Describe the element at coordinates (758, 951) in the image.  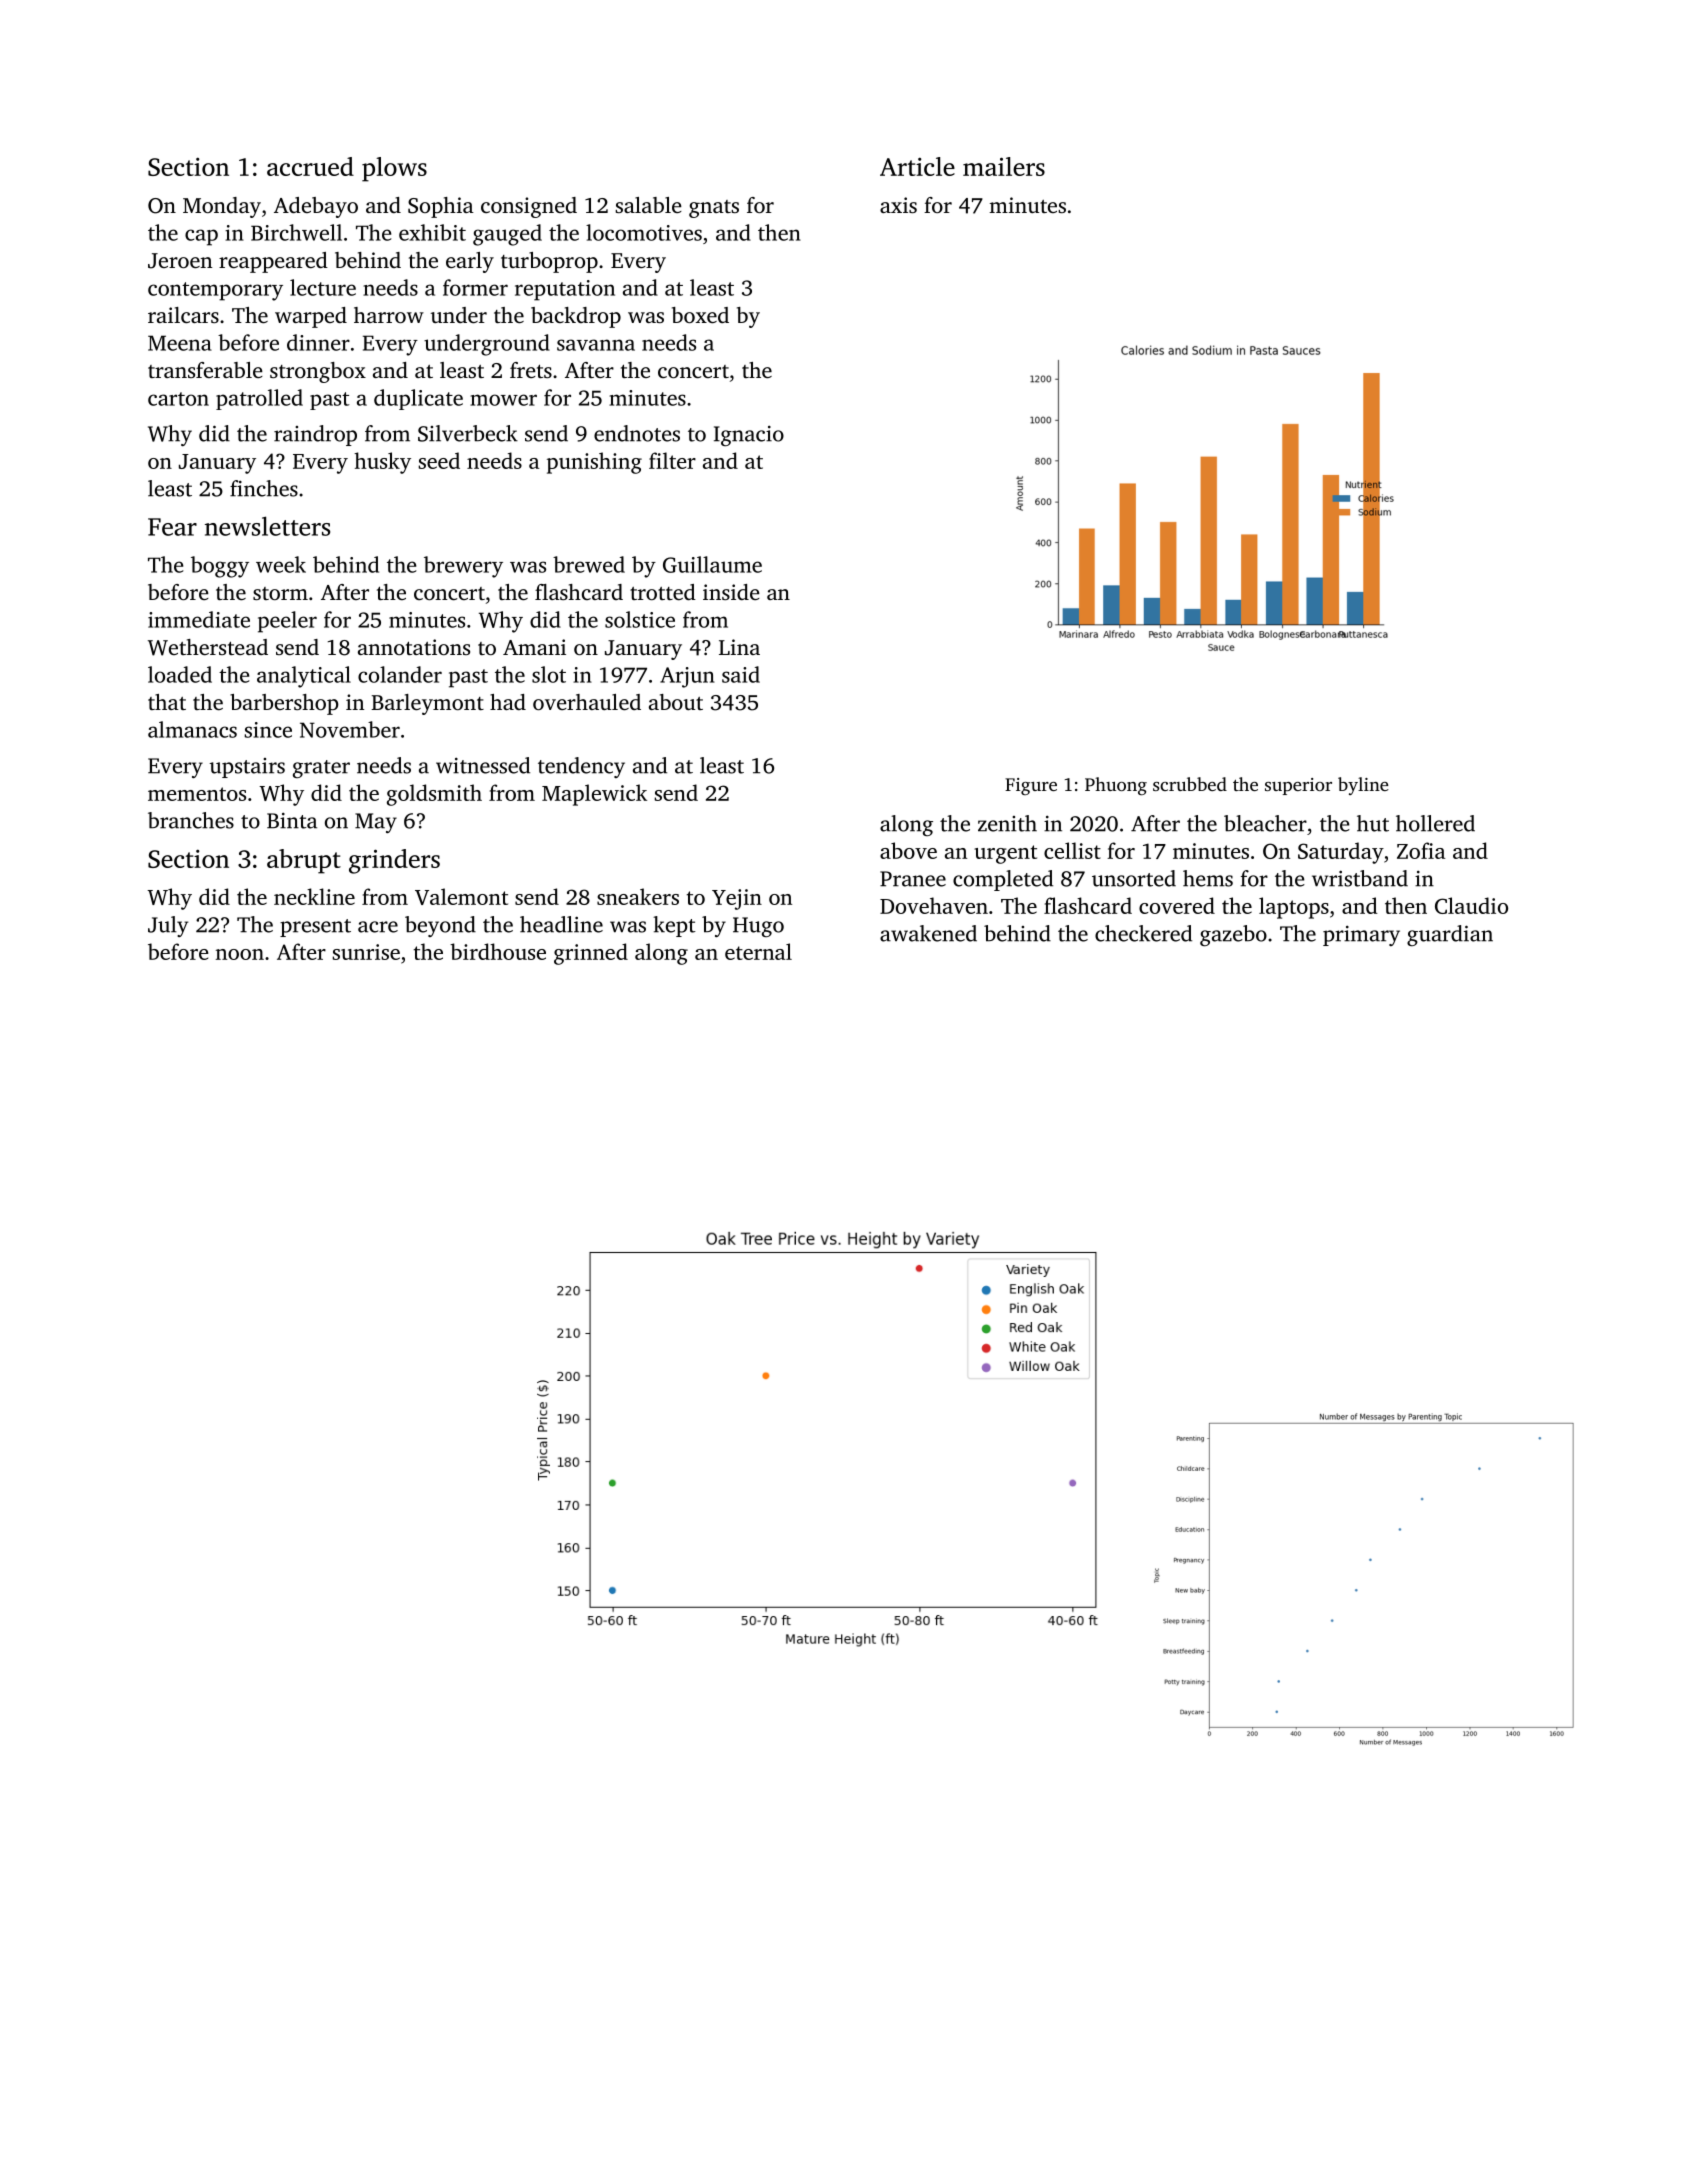
I see `eternal` at that location.
